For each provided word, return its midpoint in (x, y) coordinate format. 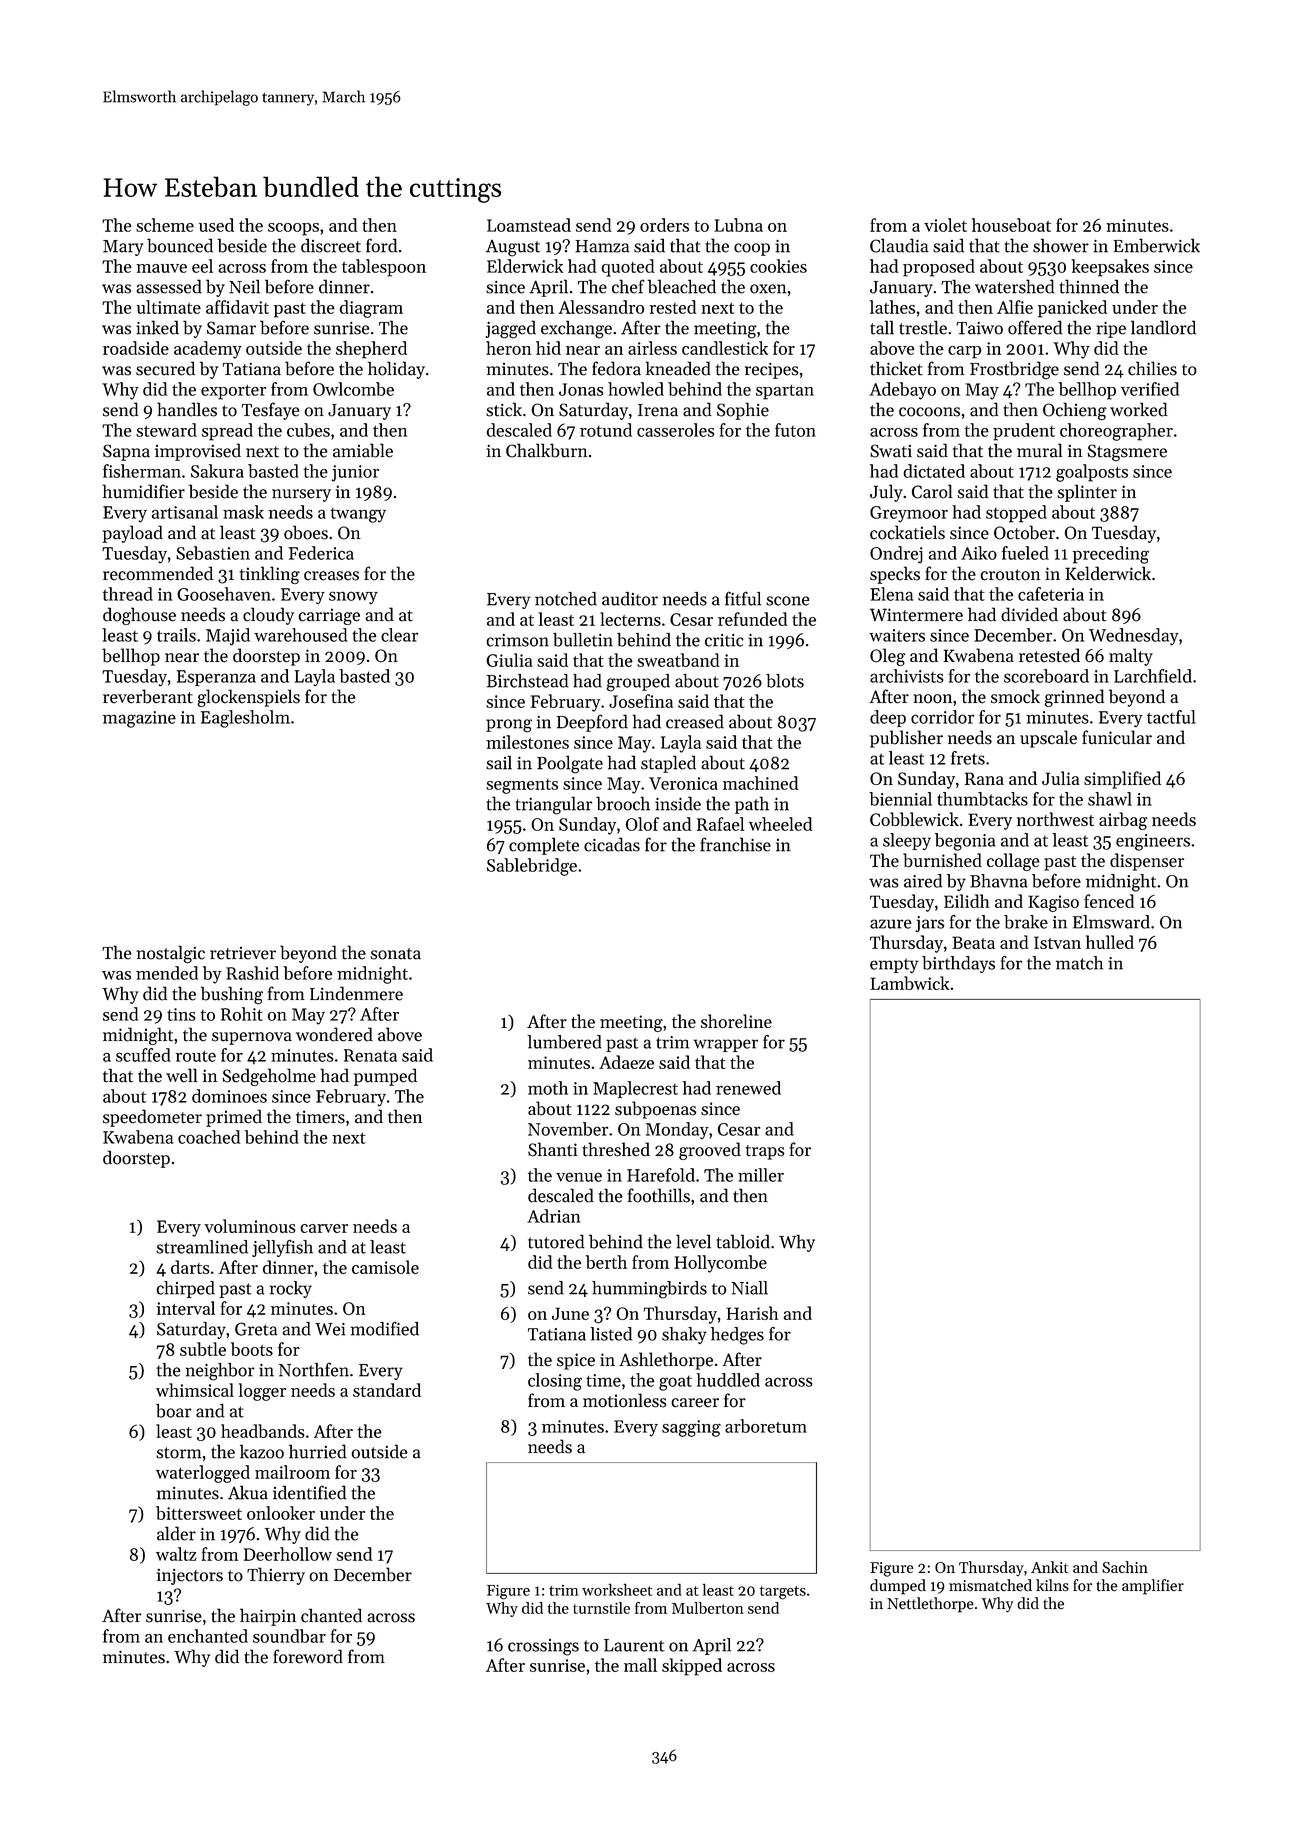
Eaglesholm (245, 719)
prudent (1024, 432)
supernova (252, 1038)
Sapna (126, 452)
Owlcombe (353, 389)
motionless (625, 1400)
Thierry (276, 1576)
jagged (510, 329)
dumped (898, 1587)
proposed (939, 268)
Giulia (509, 660)
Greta (256, 1329)
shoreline (736, 1021)
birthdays (958, 964)
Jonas (581, 389)
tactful (1171, 717)
